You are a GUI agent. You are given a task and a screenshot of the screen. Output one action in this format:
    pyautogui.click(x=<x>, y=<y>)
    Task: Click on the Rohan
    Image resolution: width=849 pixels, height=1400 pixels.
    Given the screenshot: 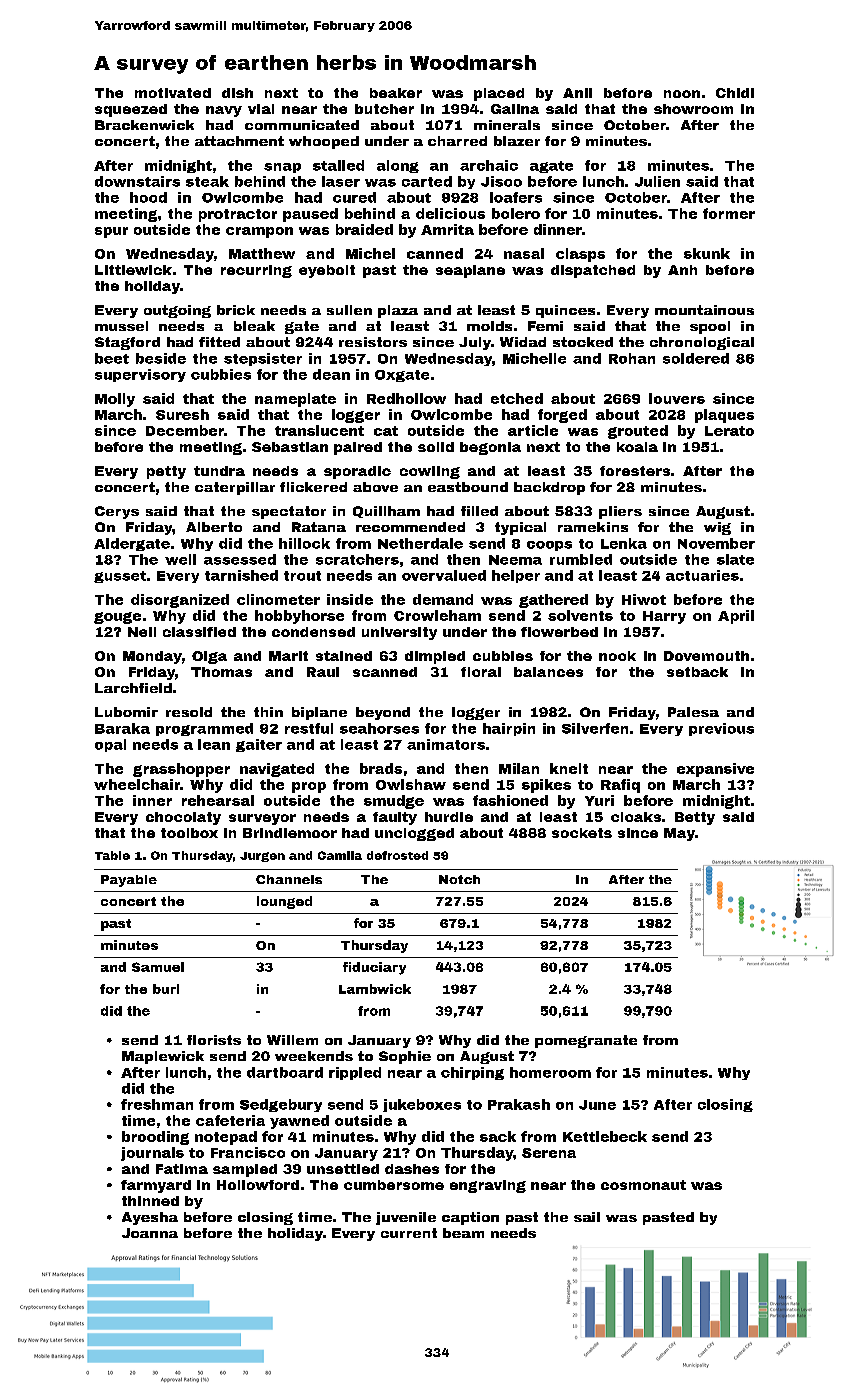 What is the action you would take?
    pyautogui.click(x=632, y=358)
